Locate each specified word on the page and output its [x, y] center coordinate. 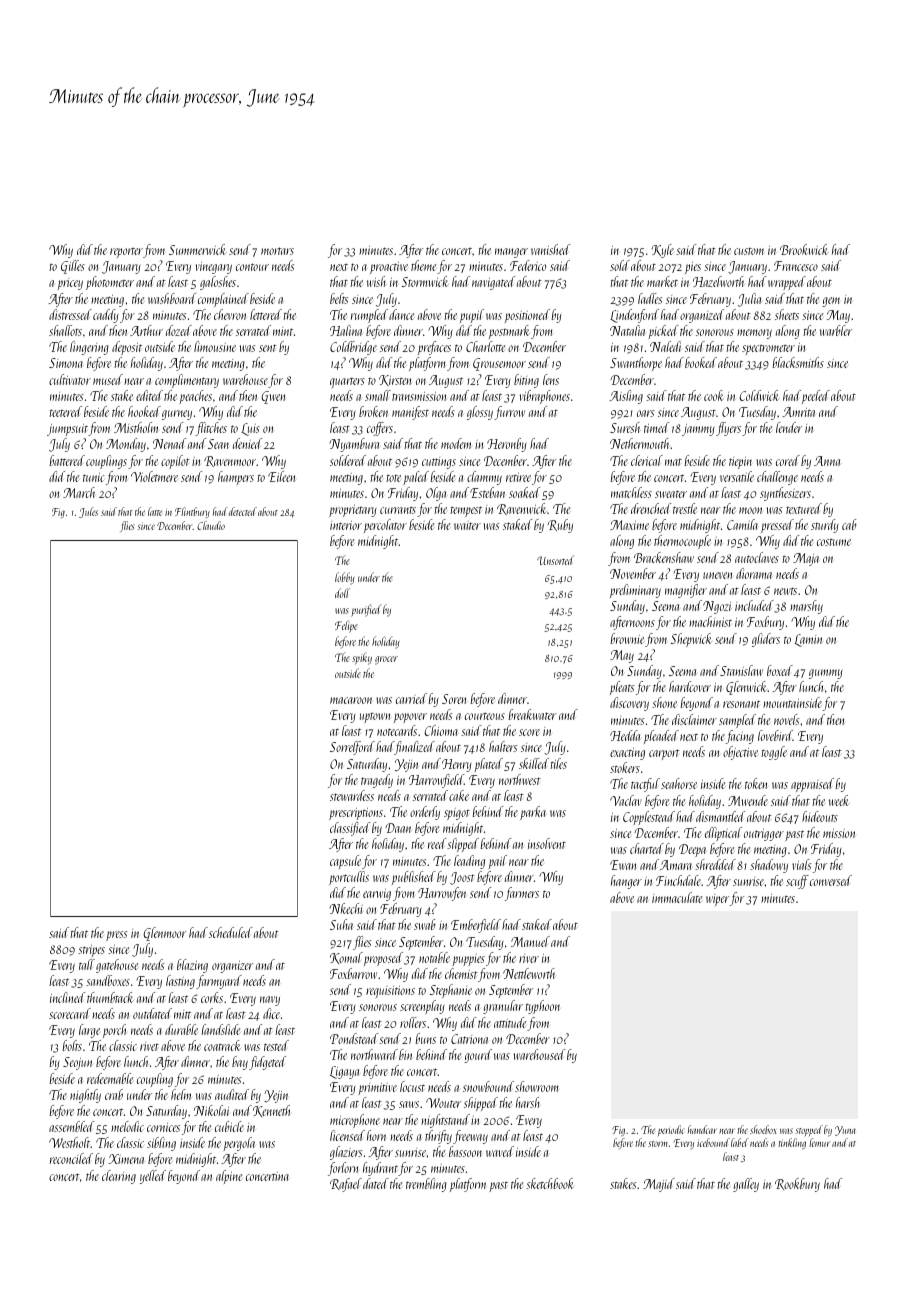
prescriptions [356, 814]
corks [212, 997]
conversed [831, 880]
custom [749, 251]
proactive [389, 268]
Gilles [73, 267]
